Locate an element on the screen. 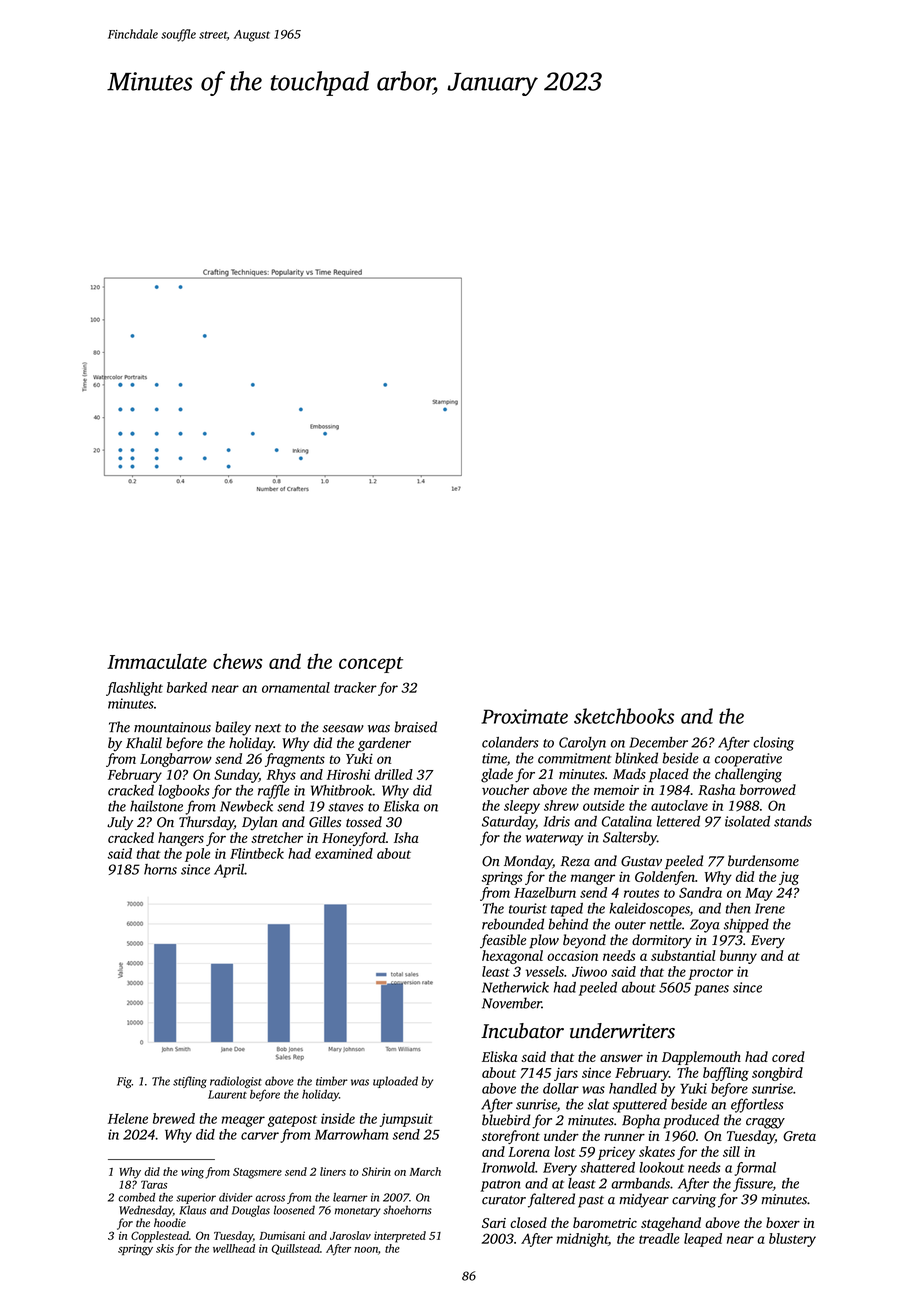 This screenshot has height=1308, width=924. midnight is located at coordinates (582, 1240).
